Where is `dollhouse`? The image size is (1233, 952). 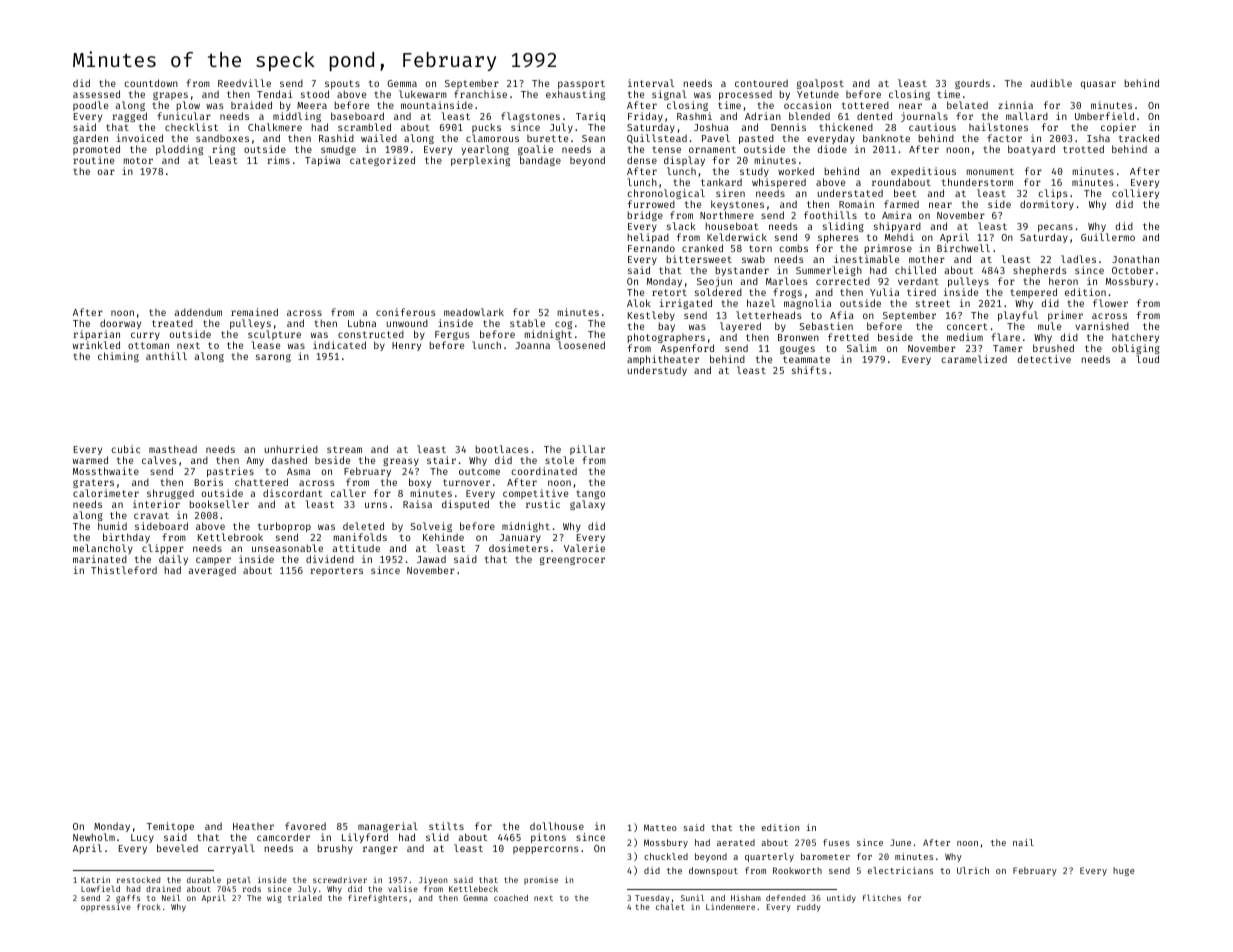
dollhouse is located at coordinates (557, 826).
